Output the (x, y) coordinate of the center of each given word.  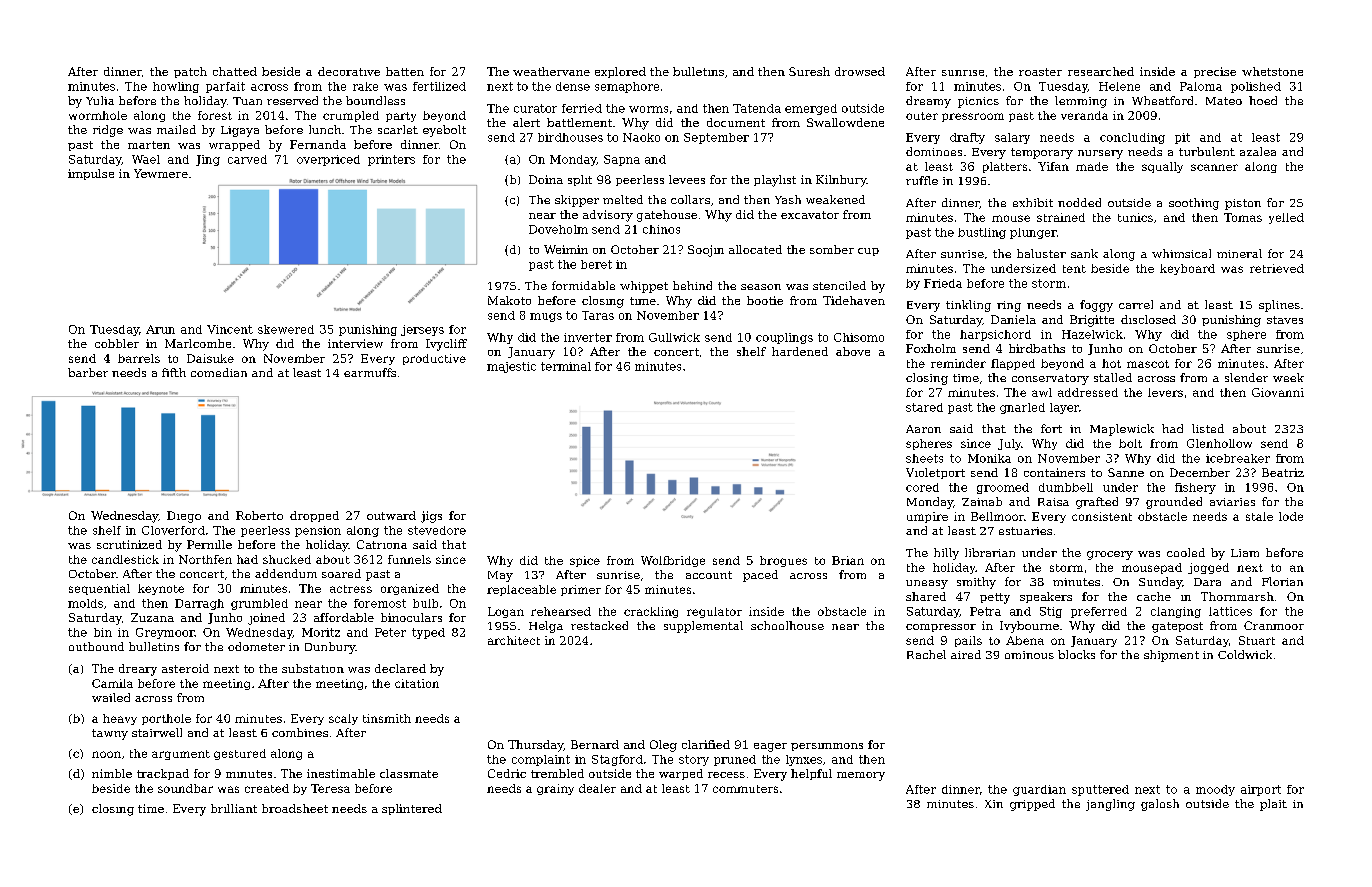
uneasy (927, 584)
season (761, 287)
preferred (1099, 612)
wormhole (98, 115)
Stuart (1257, 640)
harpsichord (995, 335)
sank (1084, 253)
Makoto (509, 300)
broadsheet (295, 808)
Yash (788, 199)
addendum (286, 573)
